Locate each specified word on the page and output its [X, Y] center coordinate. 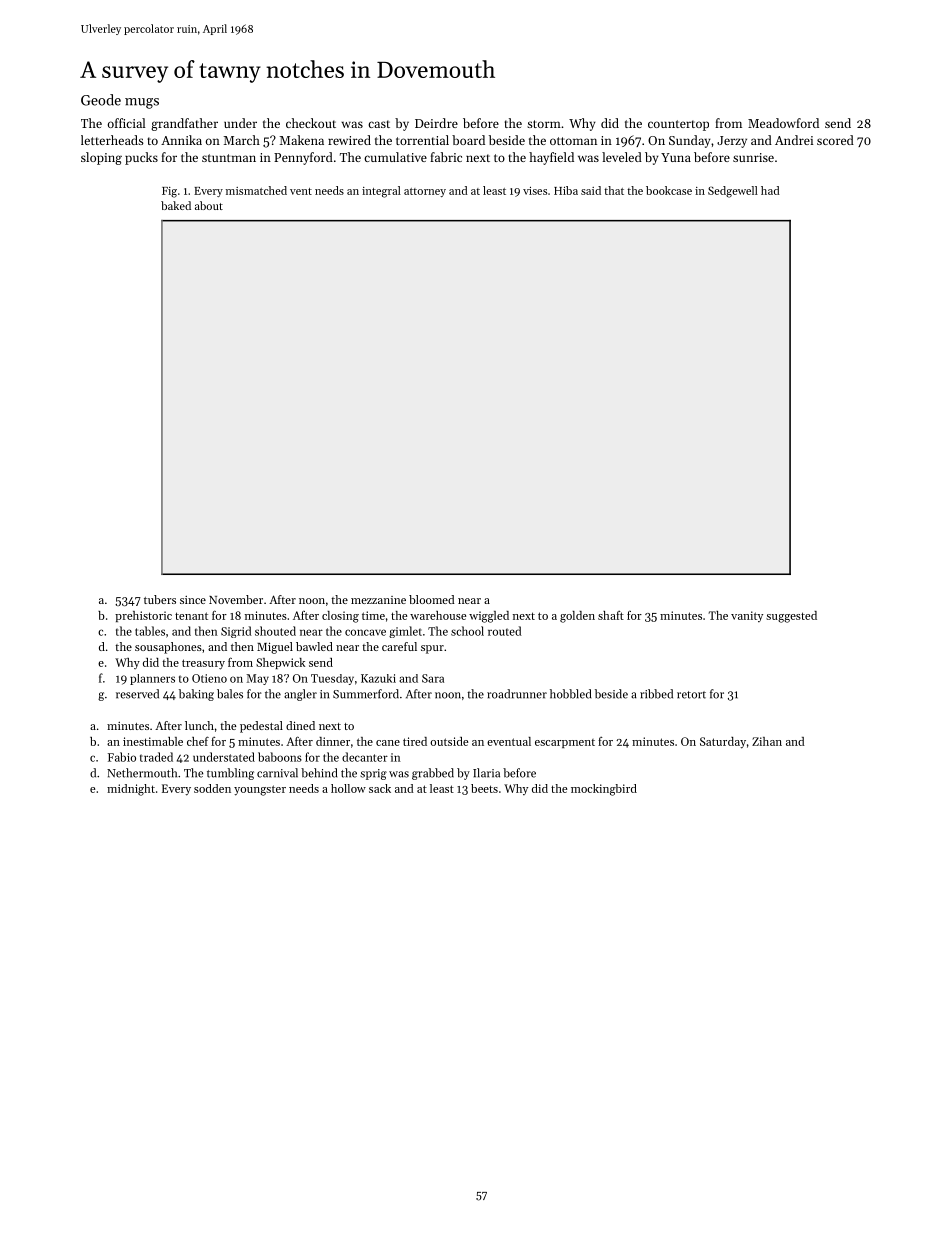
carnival [277, 773]
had [770, 190]
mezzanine [378, 600]
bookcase [669, 190]
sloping [101, 158]
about [209, 205]
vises [535, 191]
